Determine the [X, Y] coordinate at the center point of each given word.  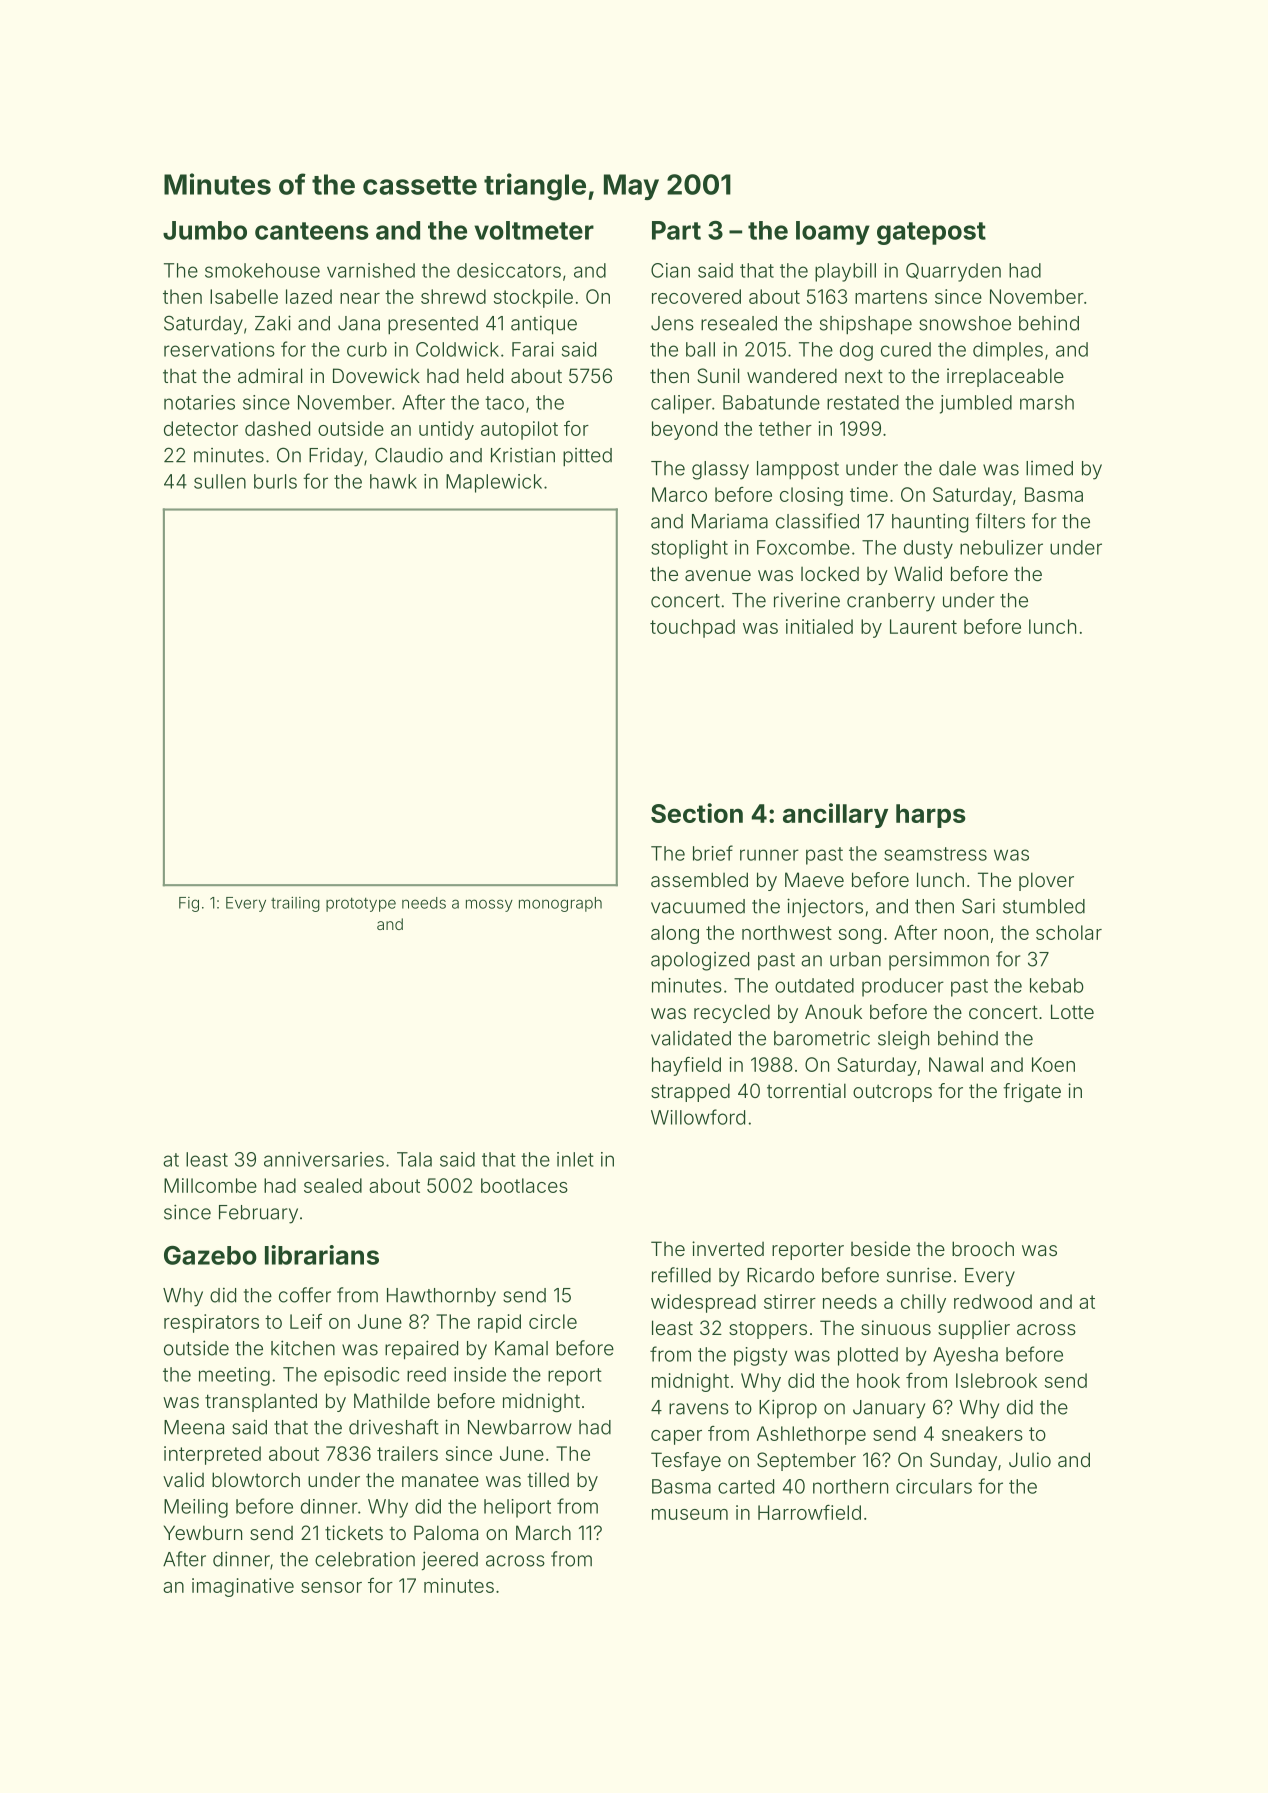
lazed [309, 296]
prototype [361, 905]
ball [700, 349]
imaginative [243, 1587]
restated [863, 402]
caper [676, 1437]
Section [697, 813]
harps [931, 816]
